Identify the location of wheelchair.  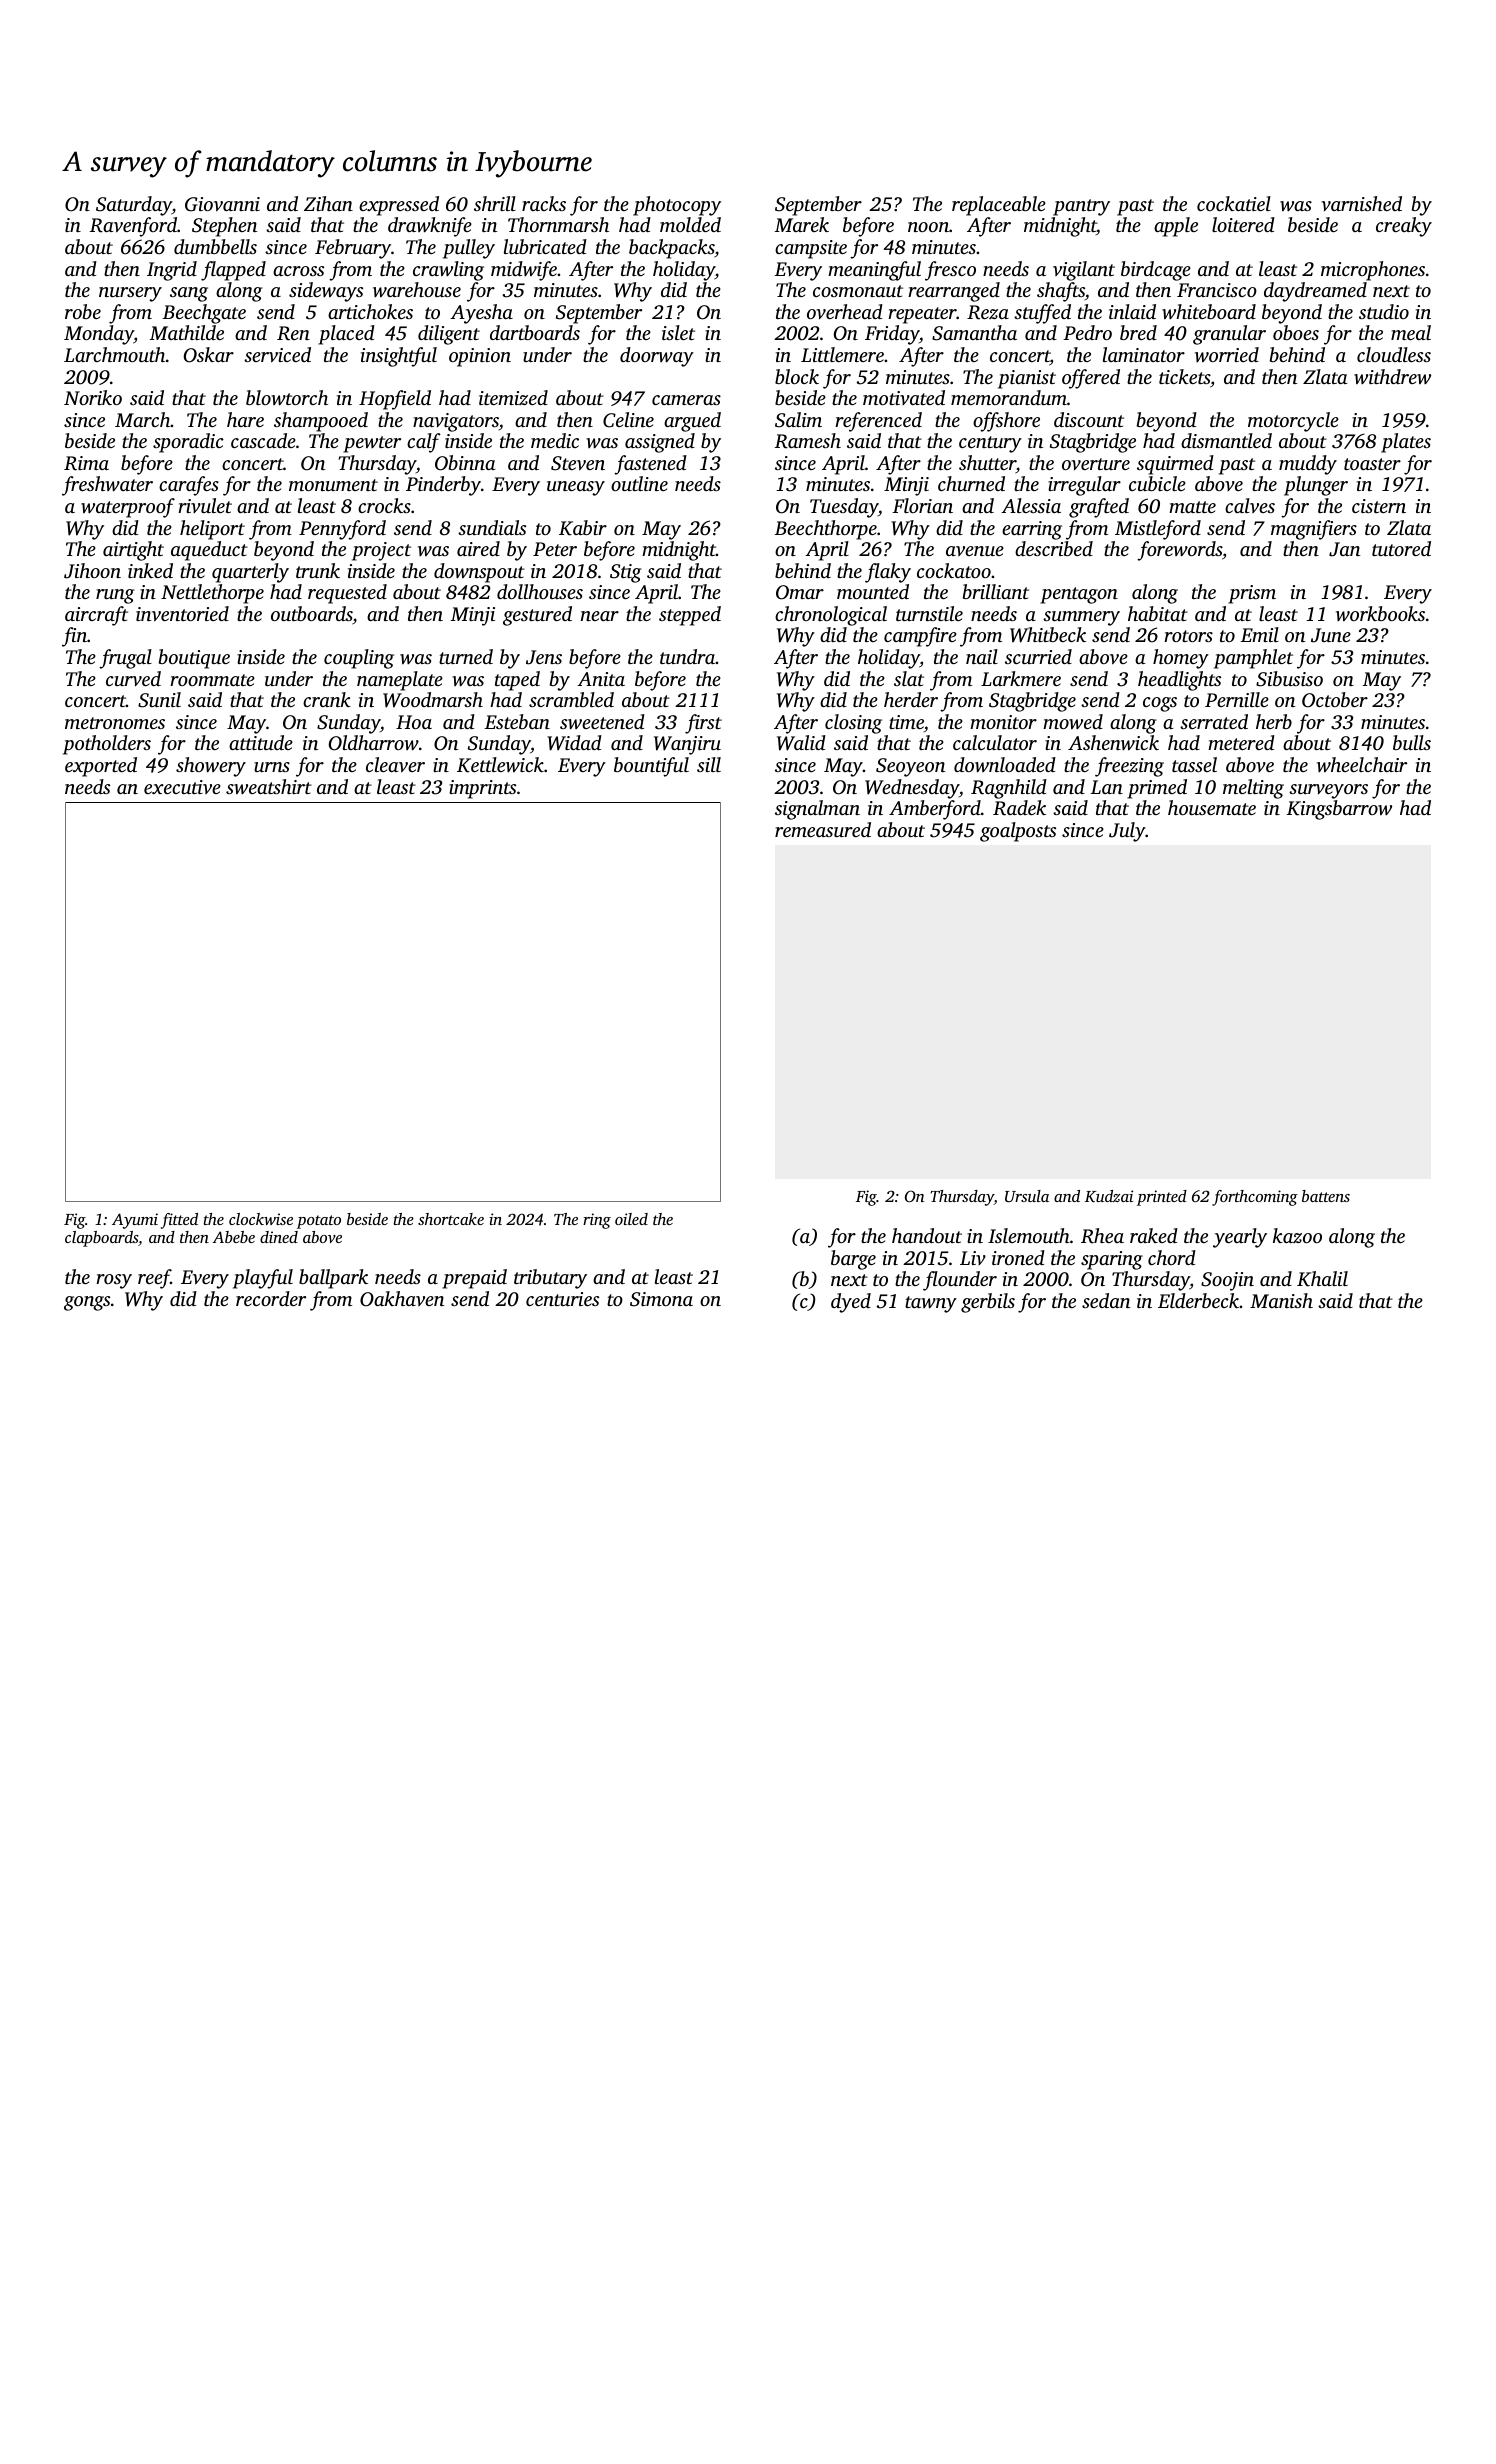
(1362, 764).
